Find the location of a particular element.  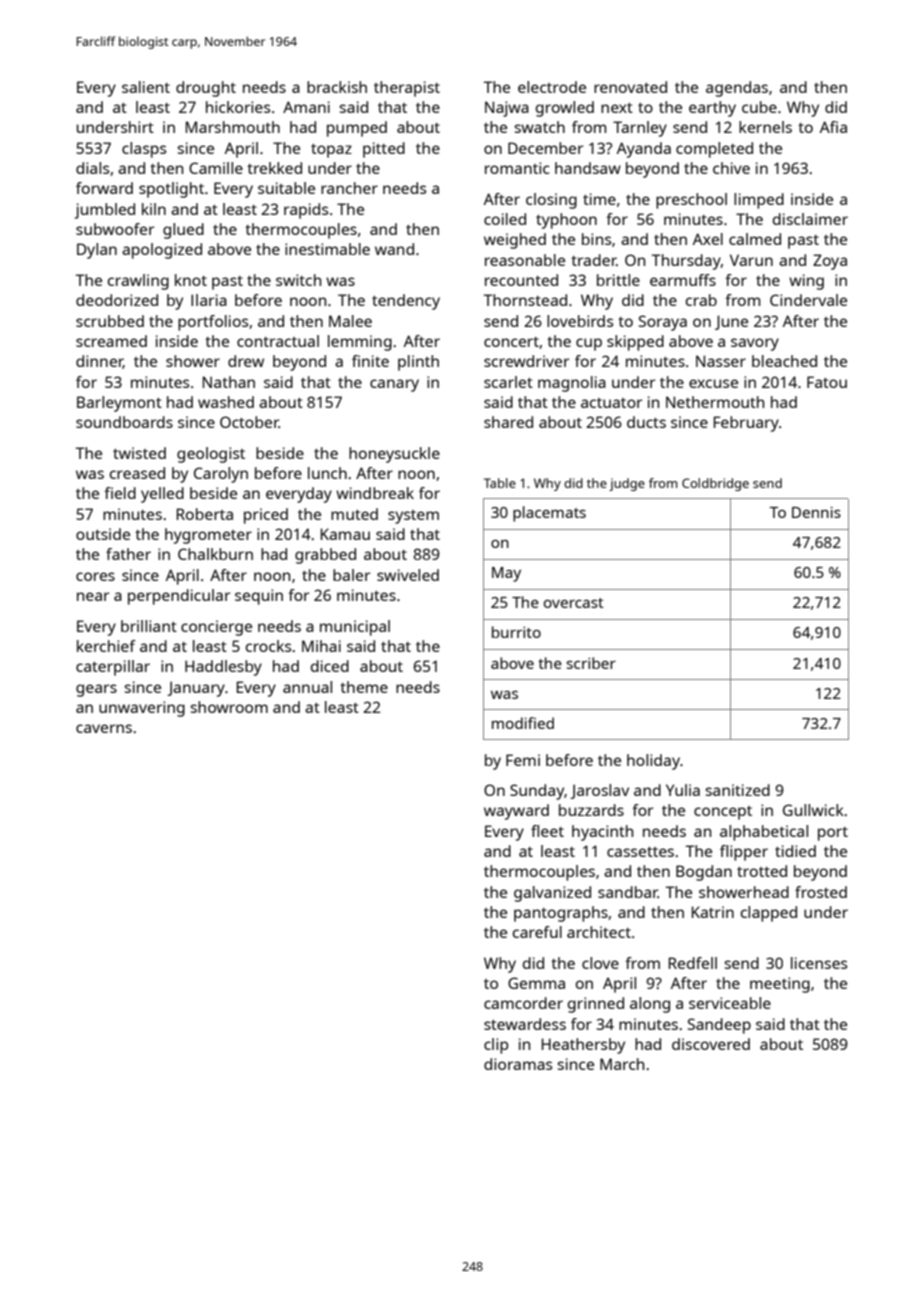

clip is located at coordinates (496, 1046).
